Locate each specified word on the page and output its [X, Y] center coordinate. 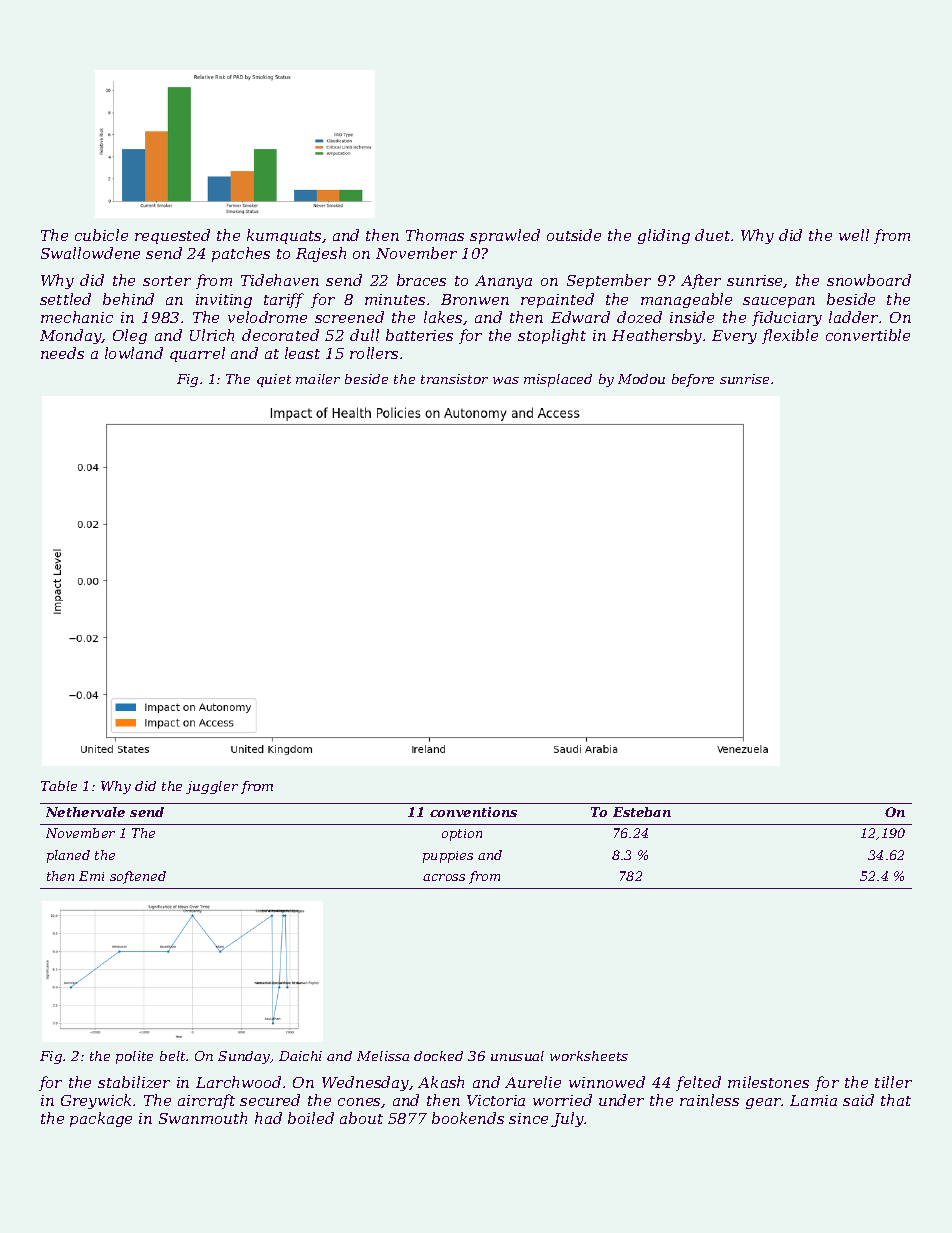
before [693, 380]
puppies [448, 857]
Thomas [435, 235]
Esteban [642, 812]
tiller [893, 1082]
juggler [212, 787]
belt [173, 1056]
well [854, 235]
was [506, 380]
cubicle [101, 235]
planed [68, 856]
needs [62, 353]
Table [59, 786]
